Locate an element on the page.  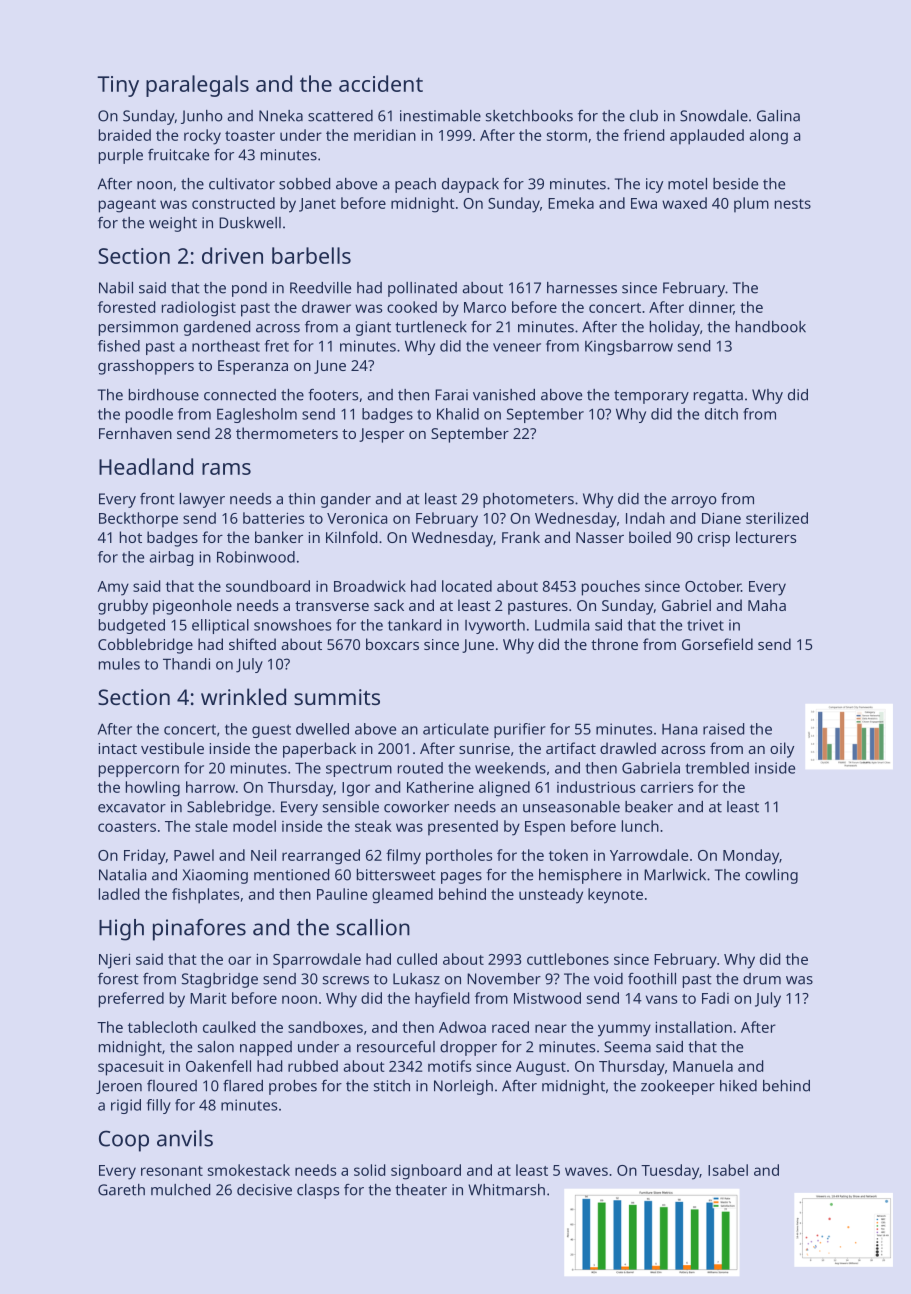
Ivyworth is located at coordinates (495, 626).
